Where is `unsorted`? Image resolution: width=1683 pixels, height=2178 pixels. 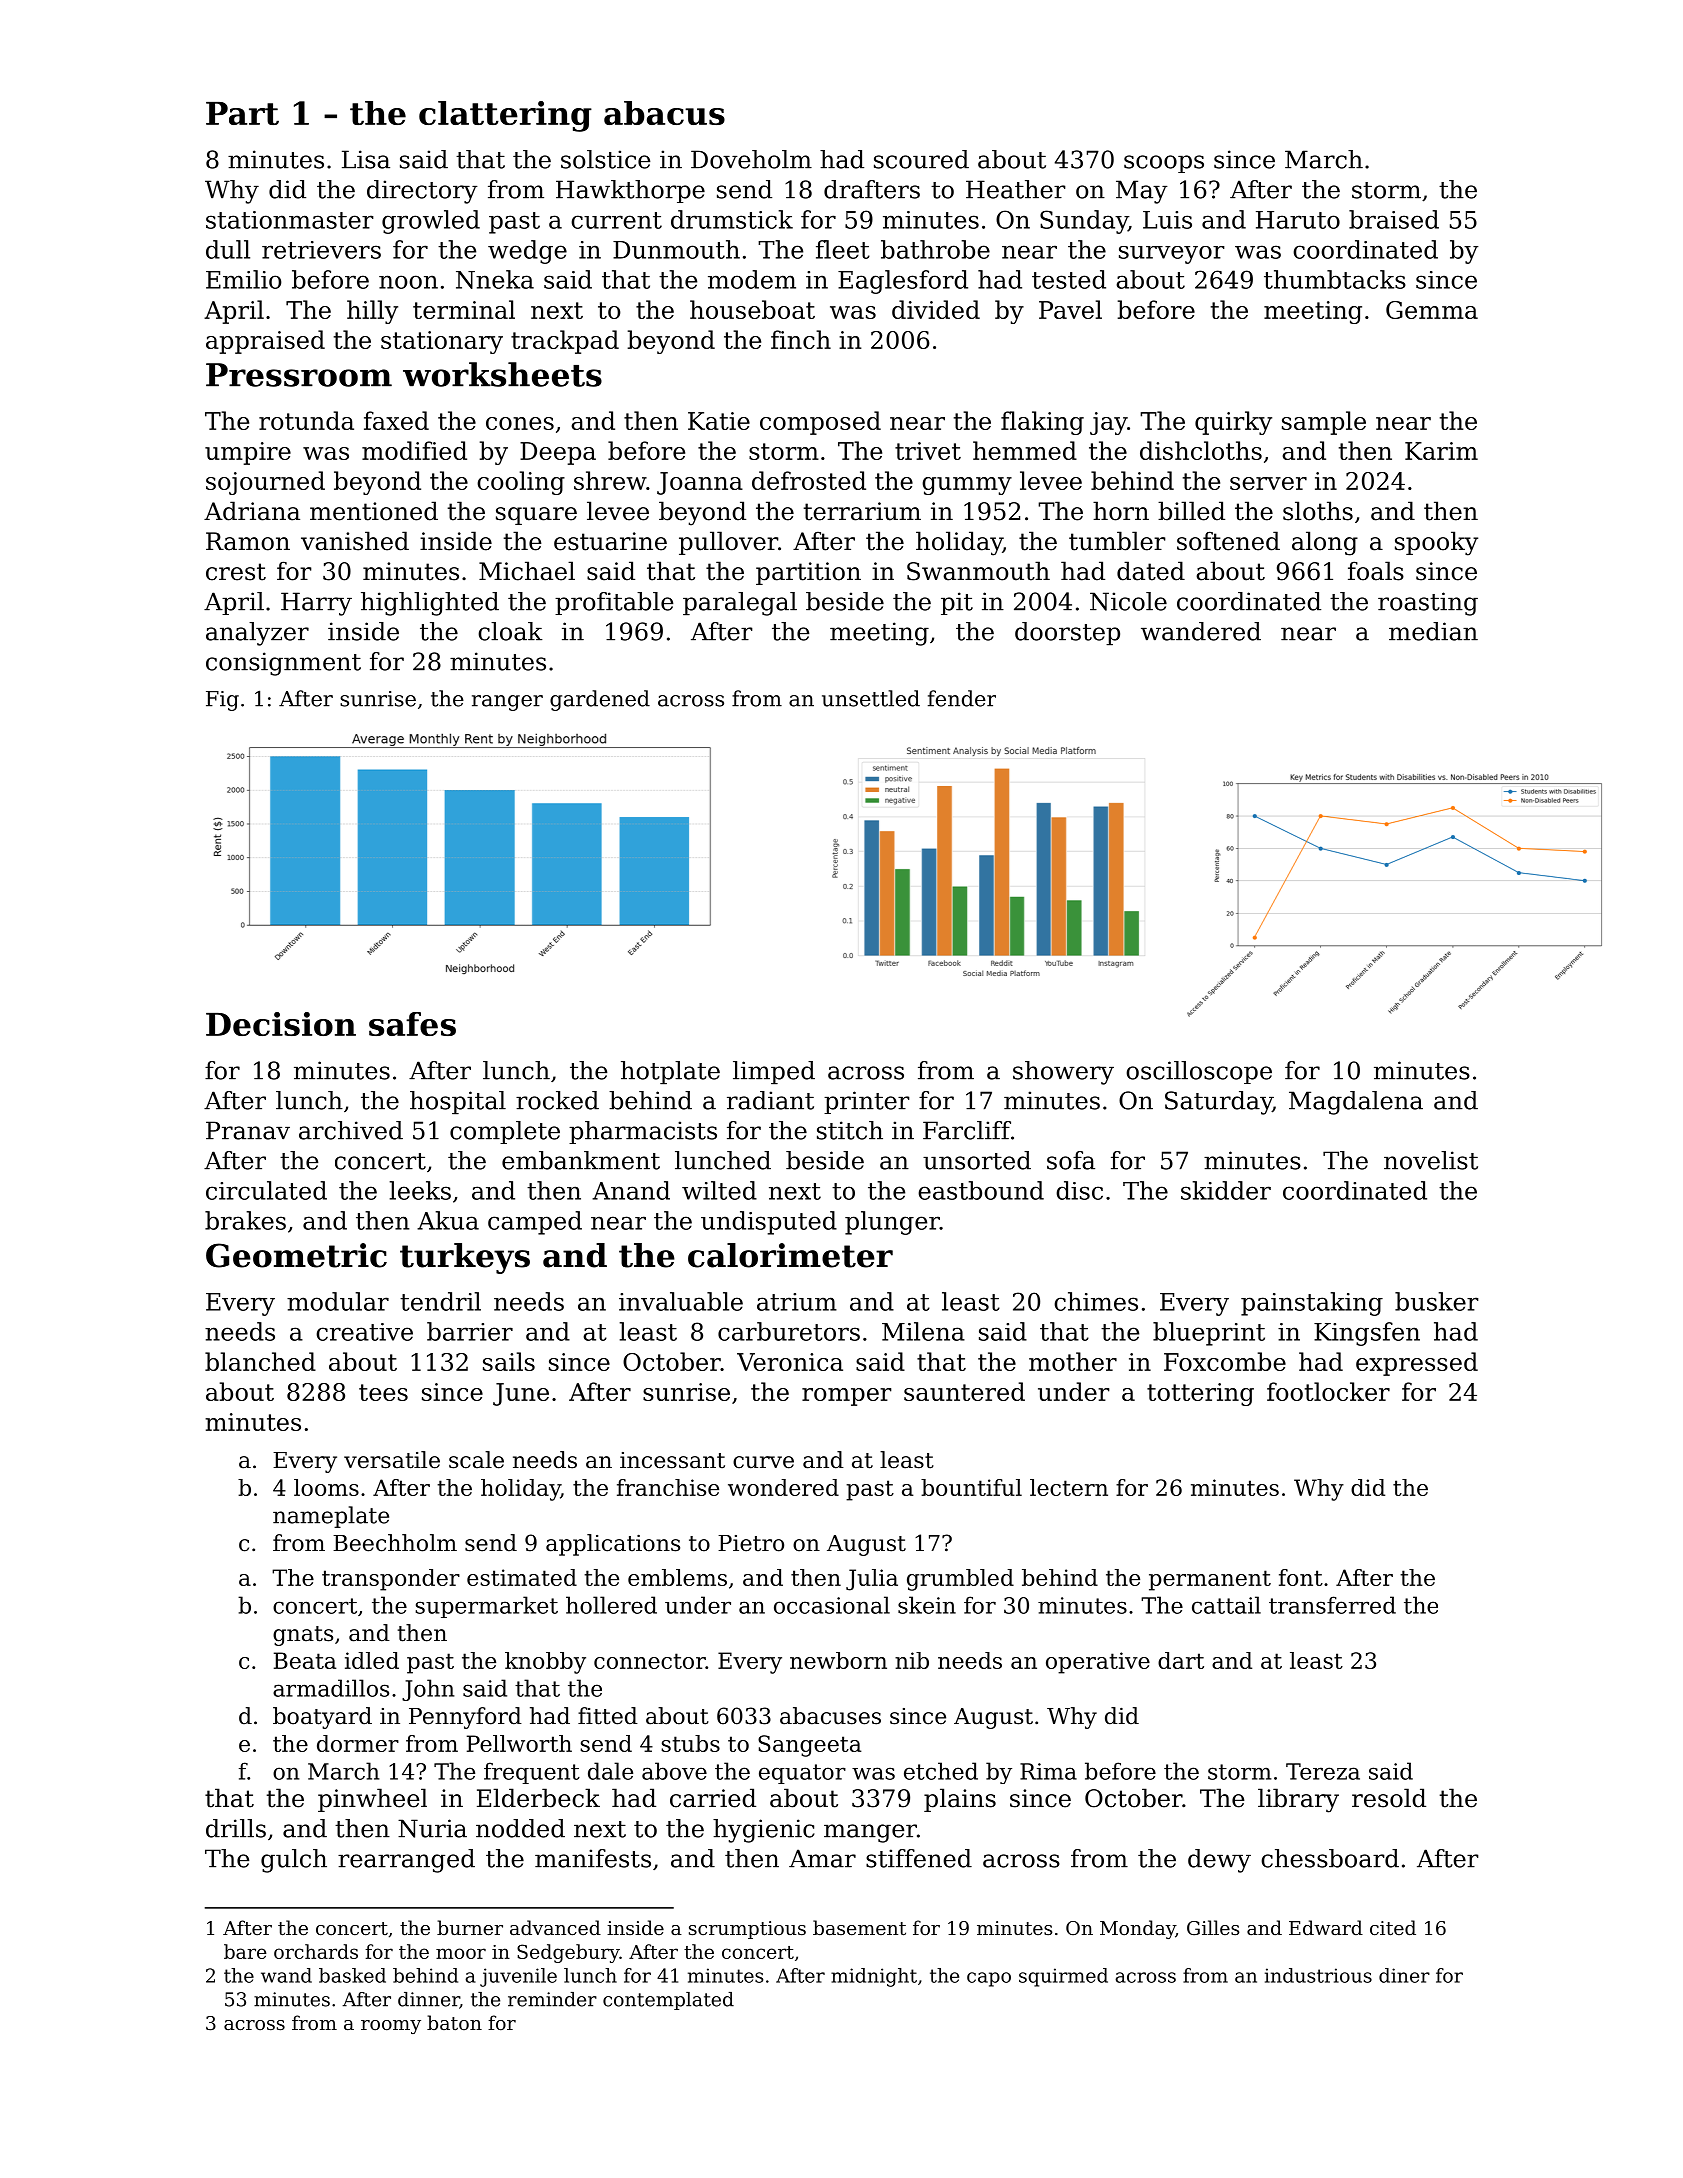
unsorted is located at coordinates (977, 1160).
